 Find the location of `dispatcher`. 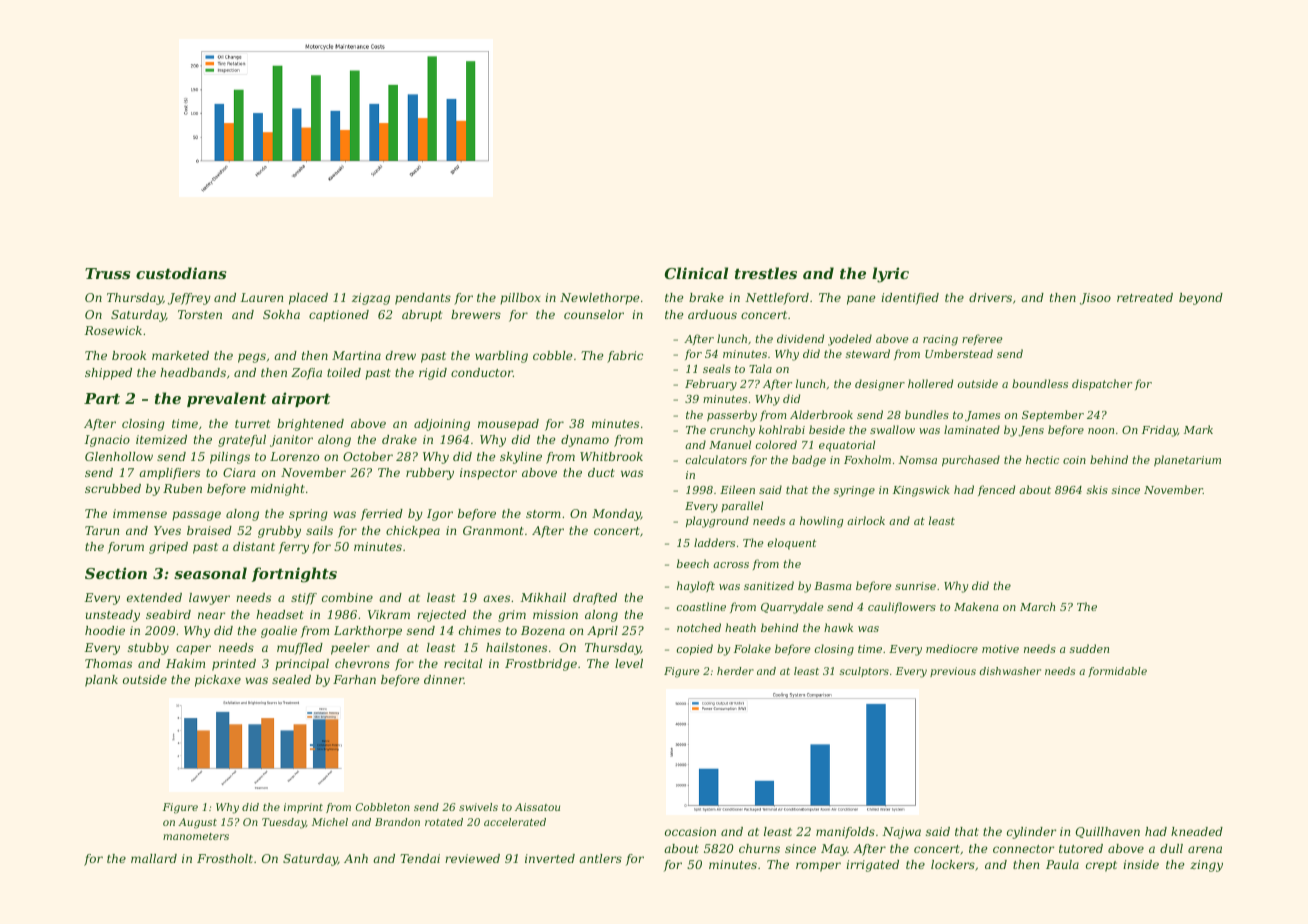

dispatcher is located at coordinates (1102, 385).
